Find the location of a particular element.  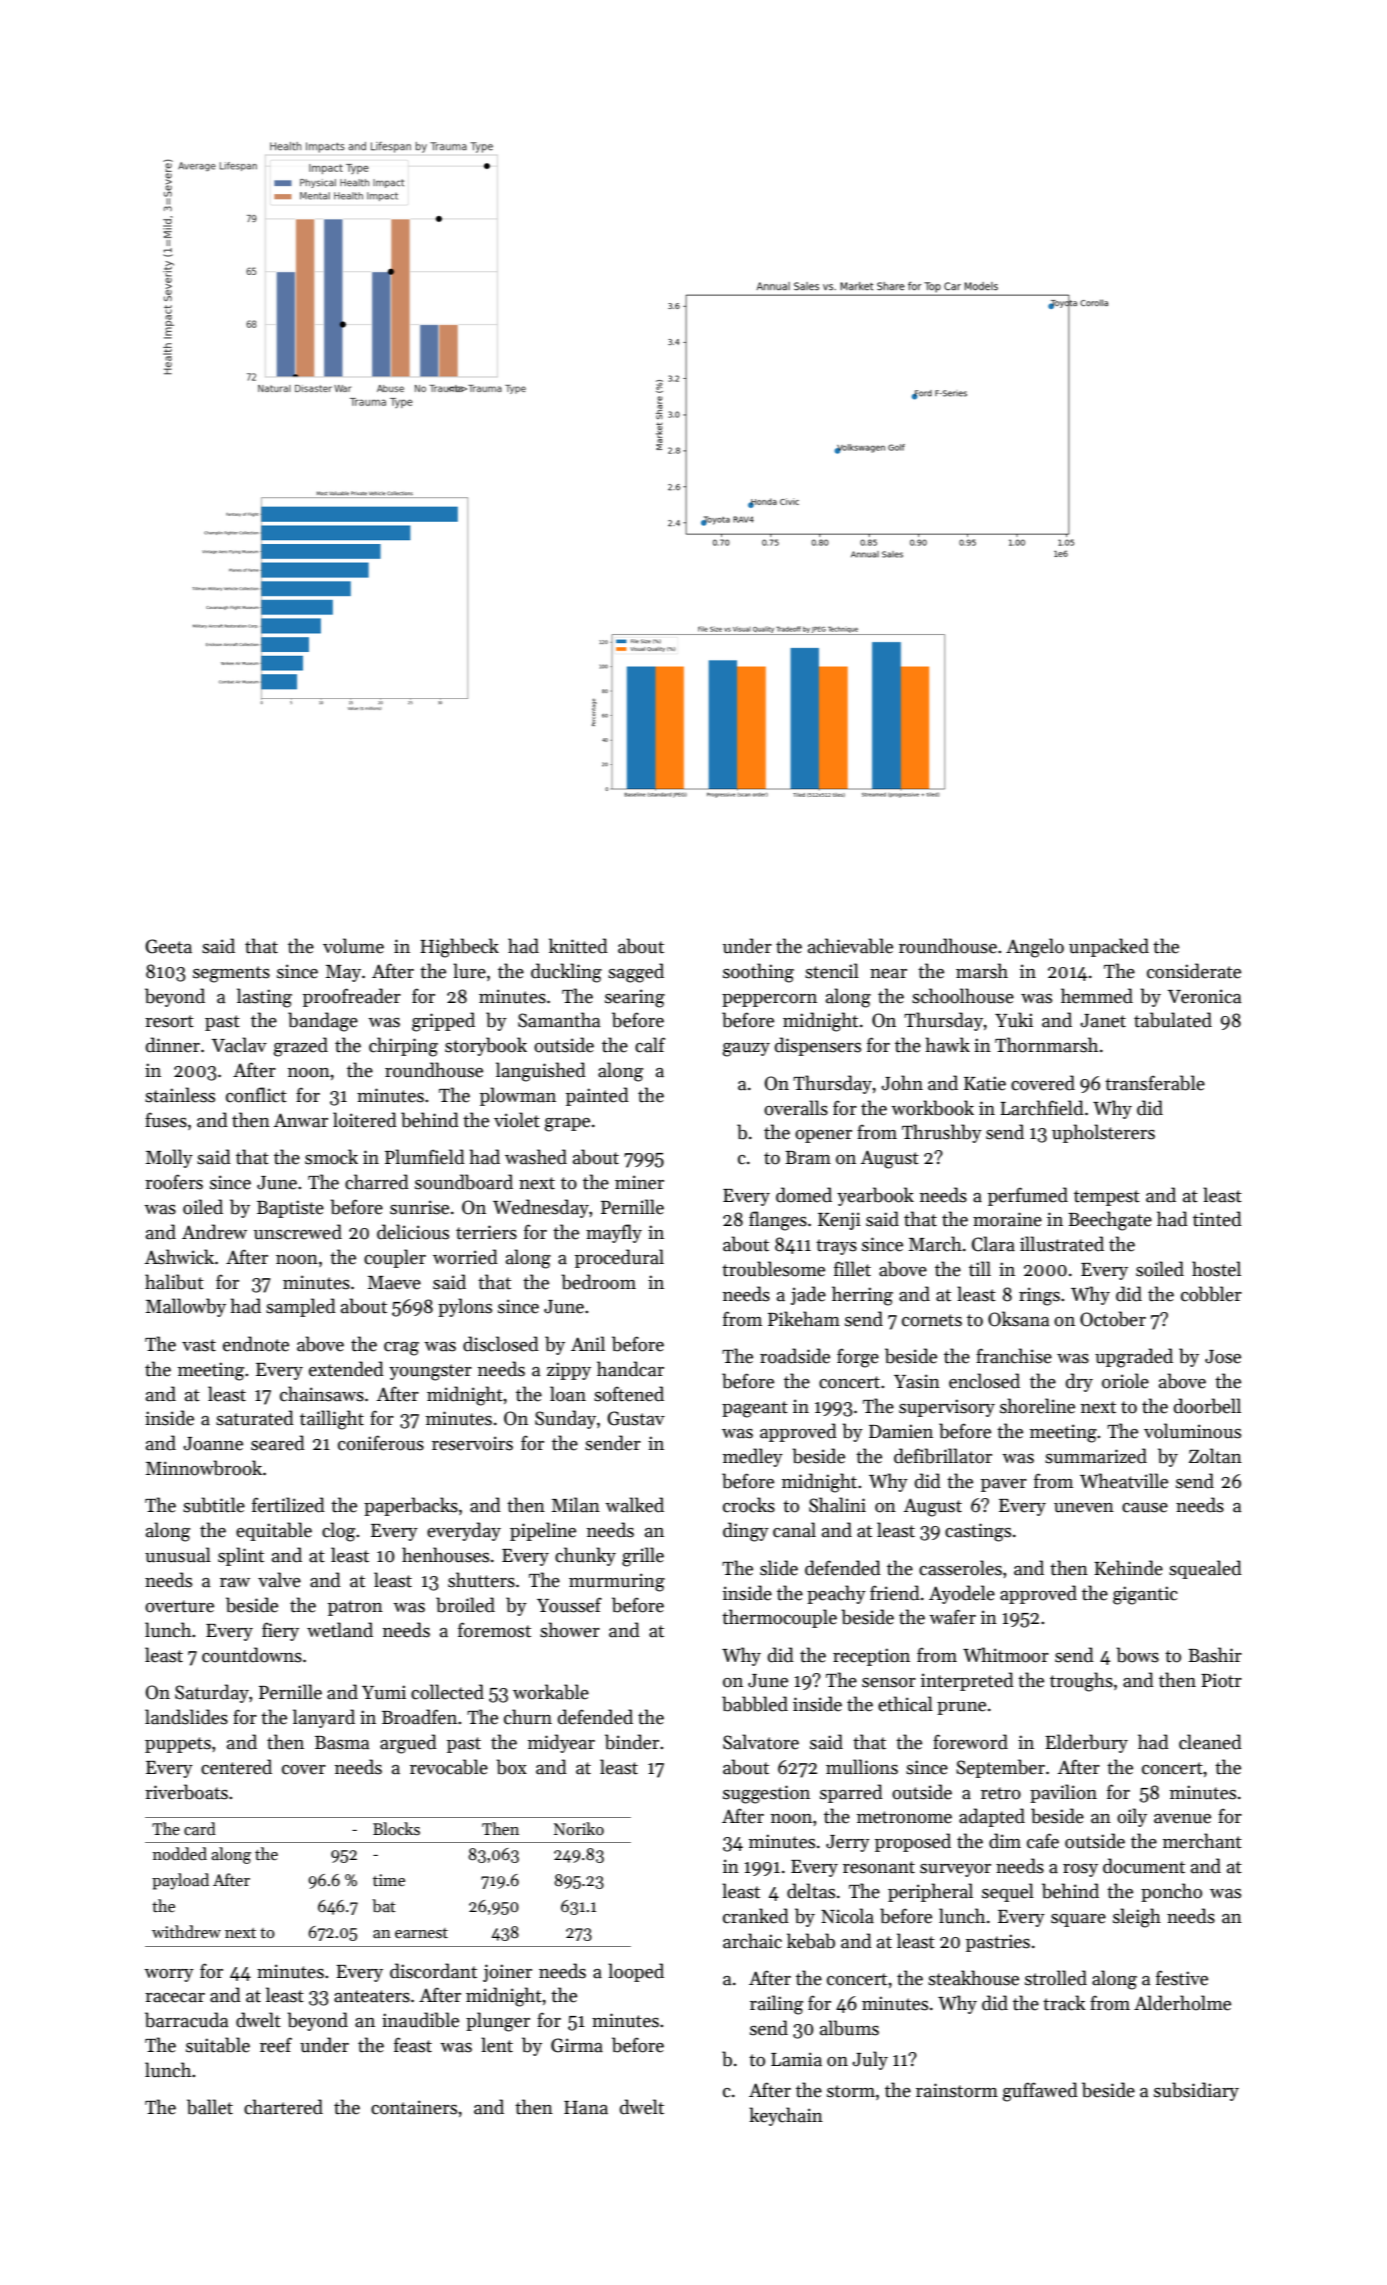

guffawed is located at coordinates (1040, 2092).
